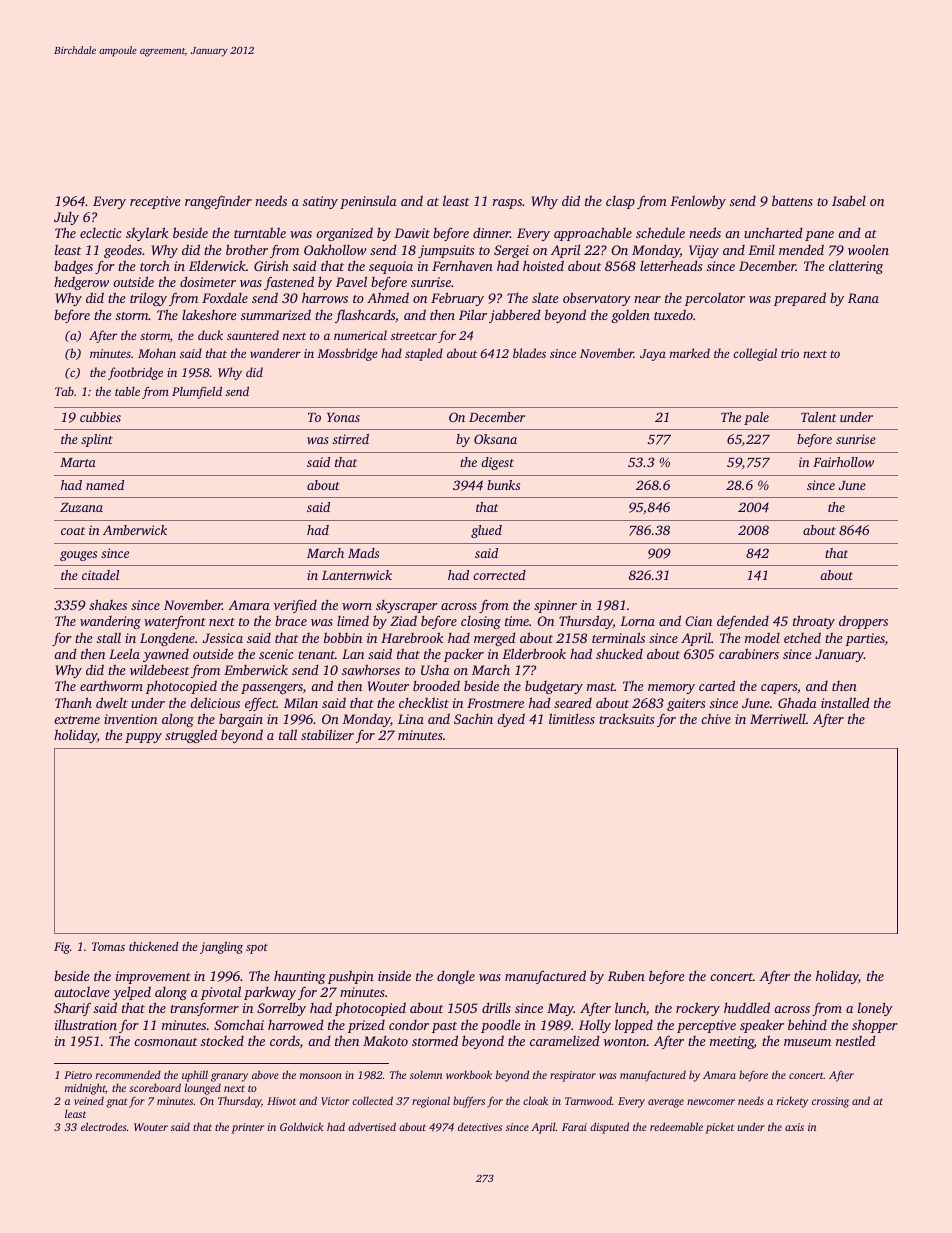 The height and width of the page is (1233, 952). I want to click on inside, so click(394, 975).
